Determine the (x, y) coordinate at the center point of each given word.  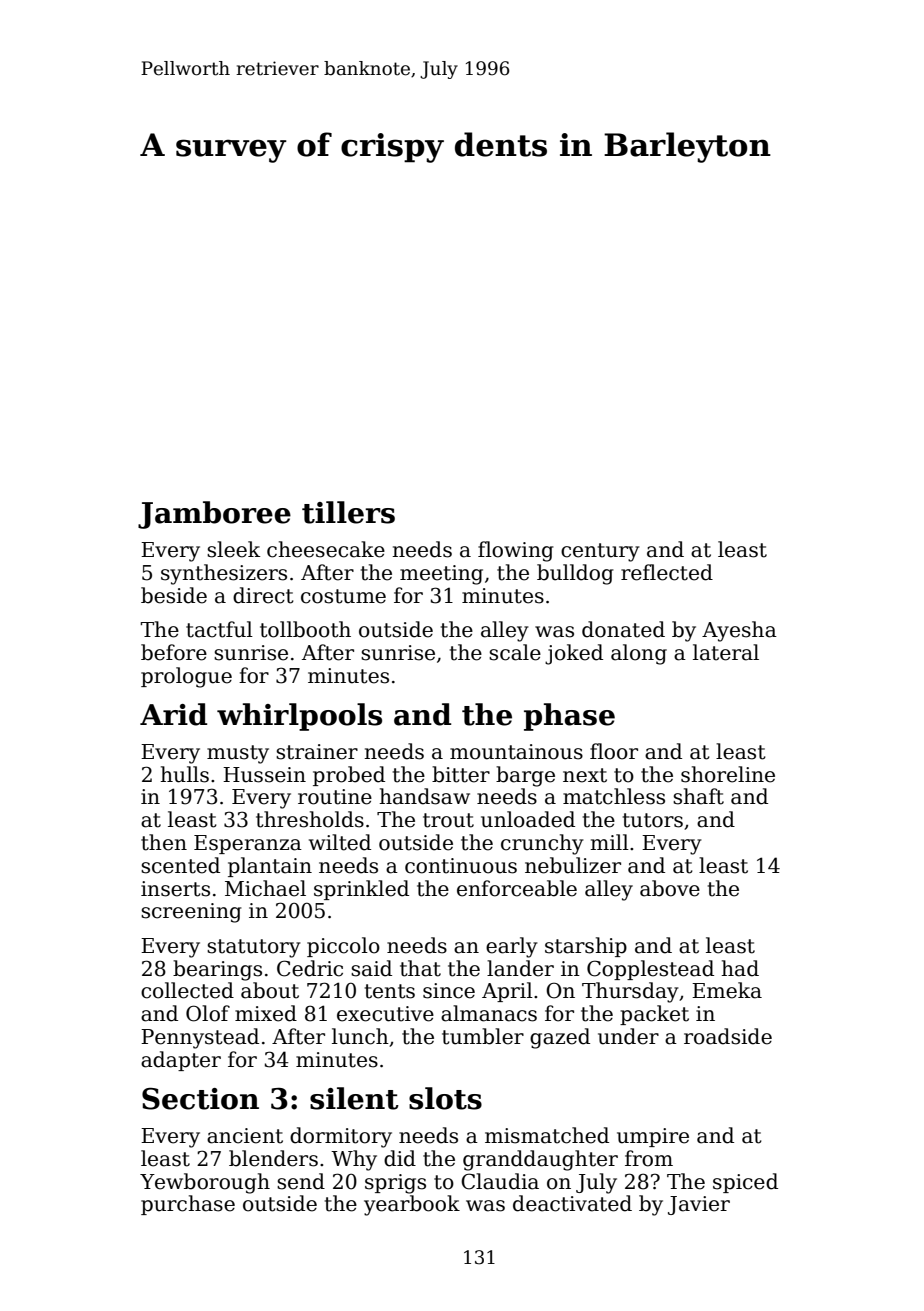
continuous (461, 866)
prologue (186, 677)
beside (174, 595)
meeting (441, 575)
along (639, 654)
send (301, 1181)
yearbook (412, 1205)
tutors (653, 820)
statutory (254, 948)
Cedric (310, 968)
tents (390, 991)
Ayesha (739, 631)
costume (343, 596)
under (628, 1036)
